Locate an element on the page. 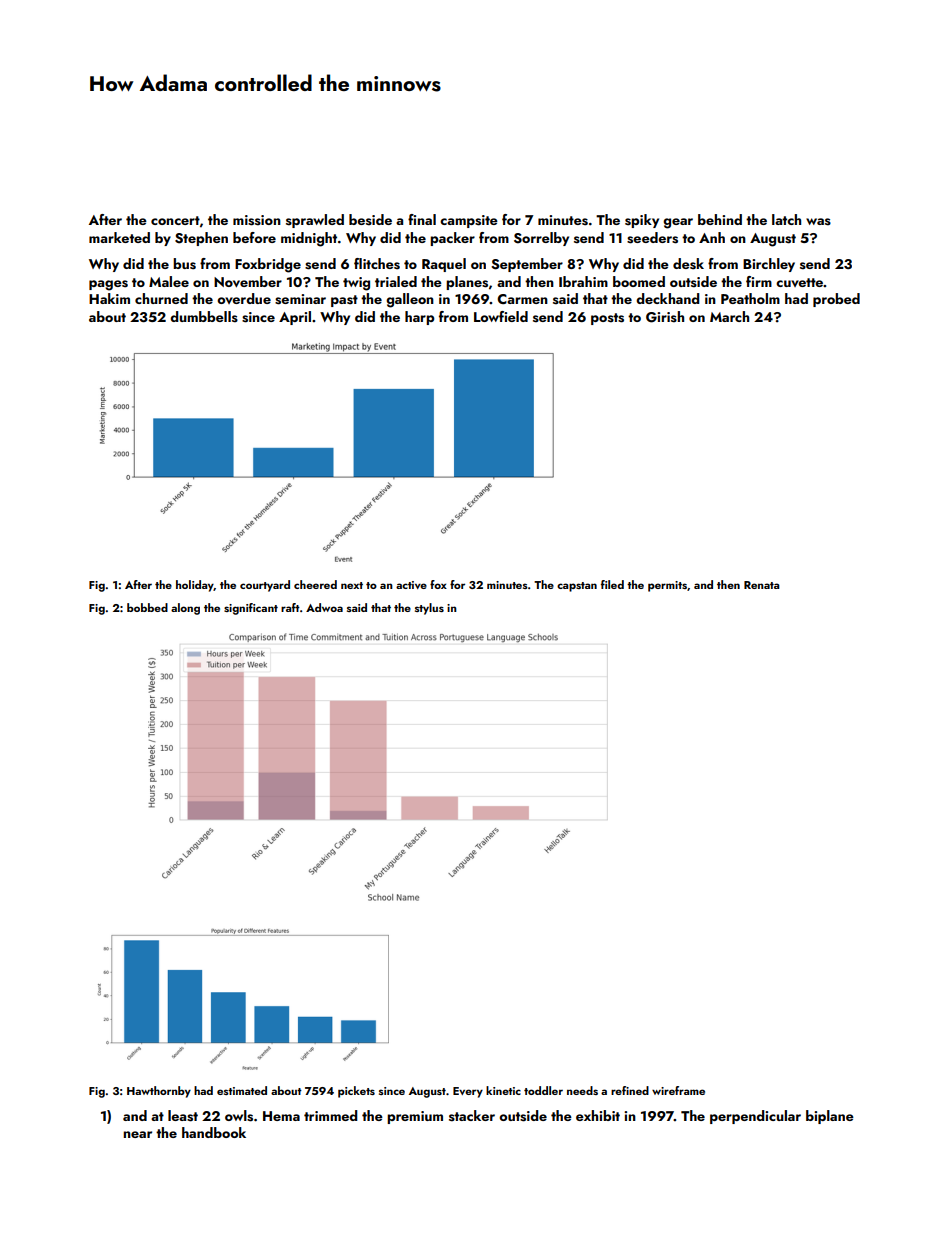 The height and width of the document is (1233, 952). was is located at coordinates (818, 222).
